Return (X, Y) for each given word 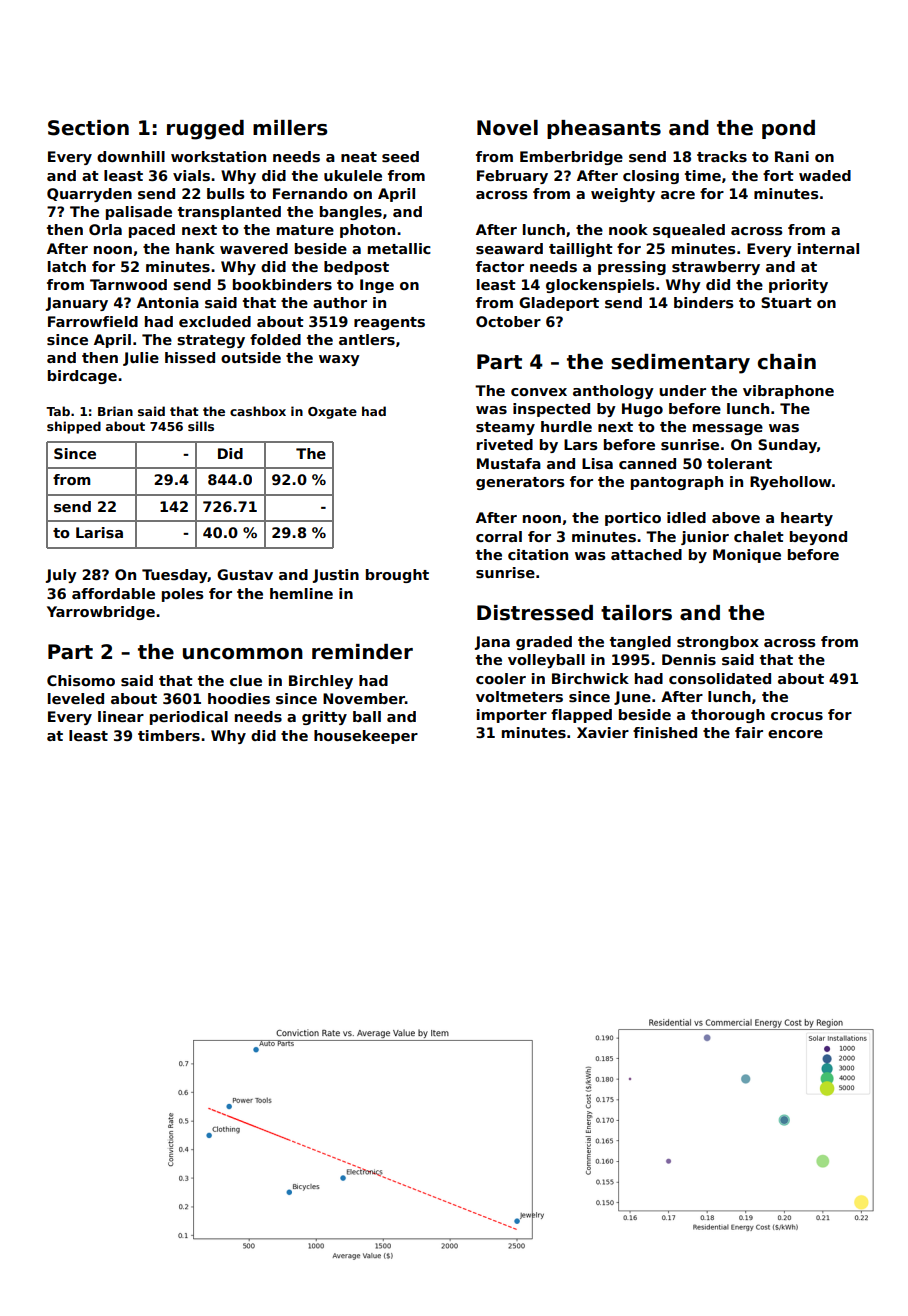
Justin (336, 576)
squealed (689, 231)
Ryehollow (790, 483)
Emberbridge (571, 158)
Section (88, 128)
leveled (76, 698)
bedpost (356, 268)
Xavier (603, 732)
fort (778, 175)
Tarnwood (128, 284)
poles (183, 595)
